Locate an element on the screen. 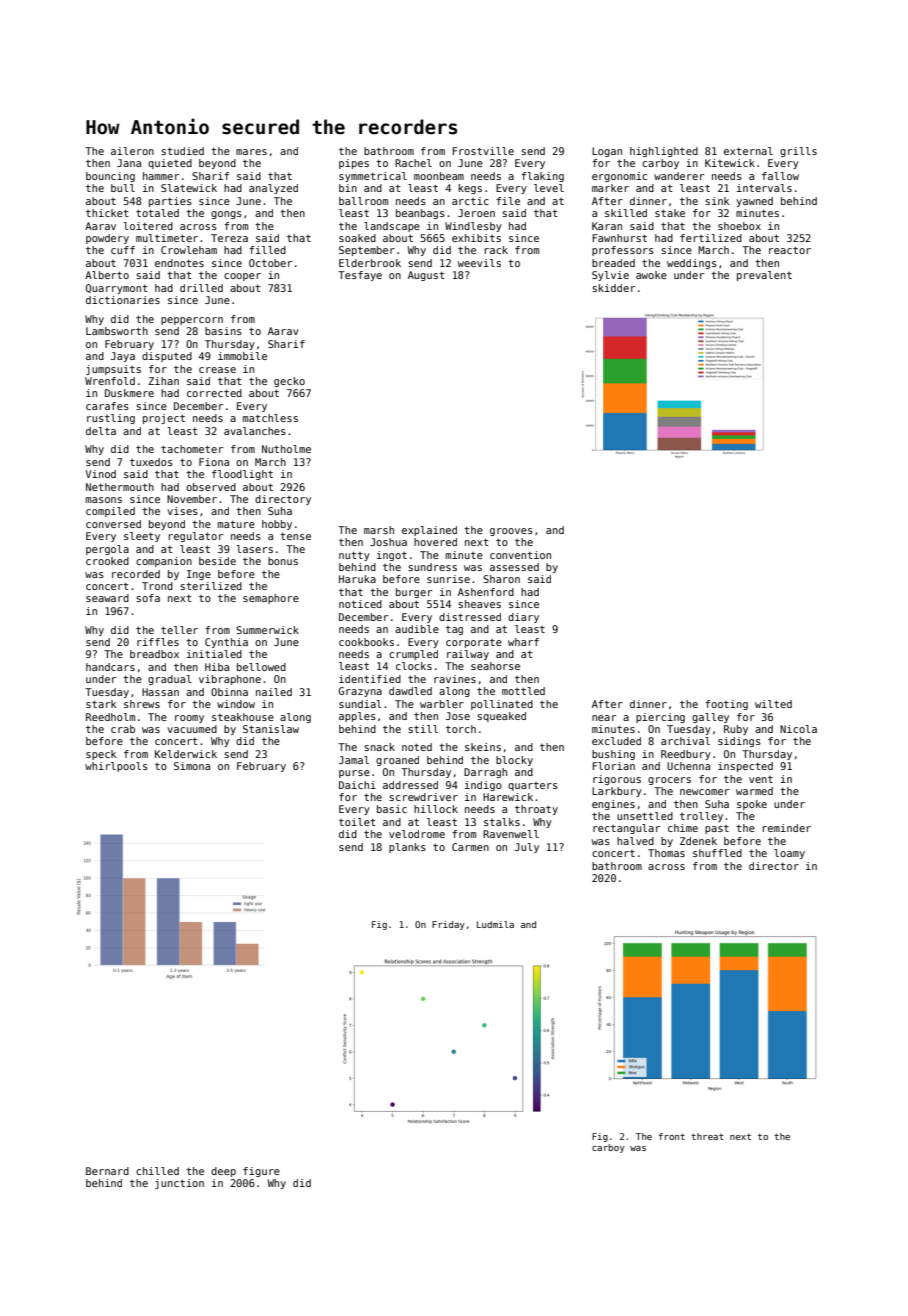 This screenshot has width=908, height=1316. shuffled is located at coordinates (717, 853).
